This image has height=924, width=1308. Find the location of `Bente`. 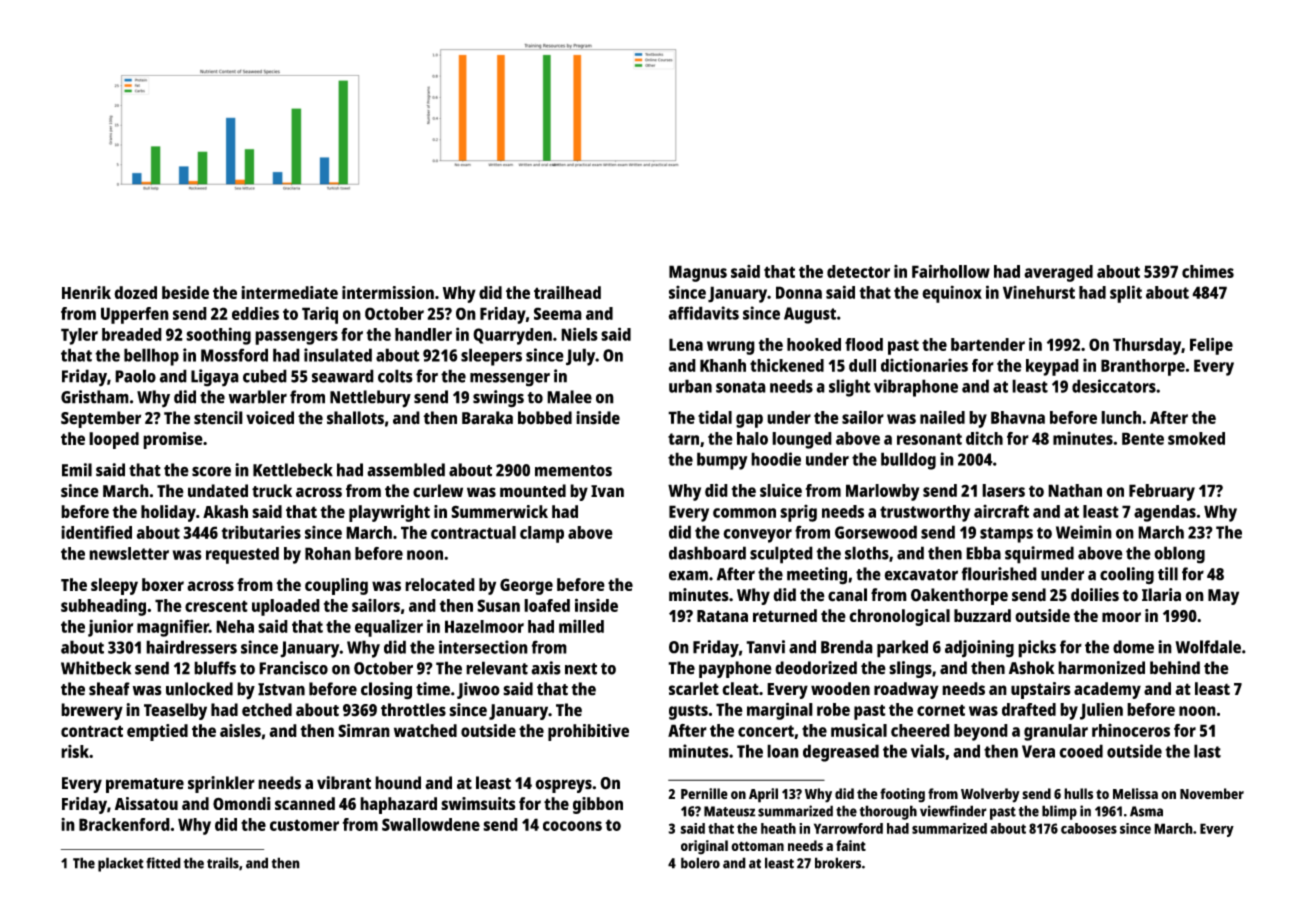

Bente is located at coordinates (1143, 438).
